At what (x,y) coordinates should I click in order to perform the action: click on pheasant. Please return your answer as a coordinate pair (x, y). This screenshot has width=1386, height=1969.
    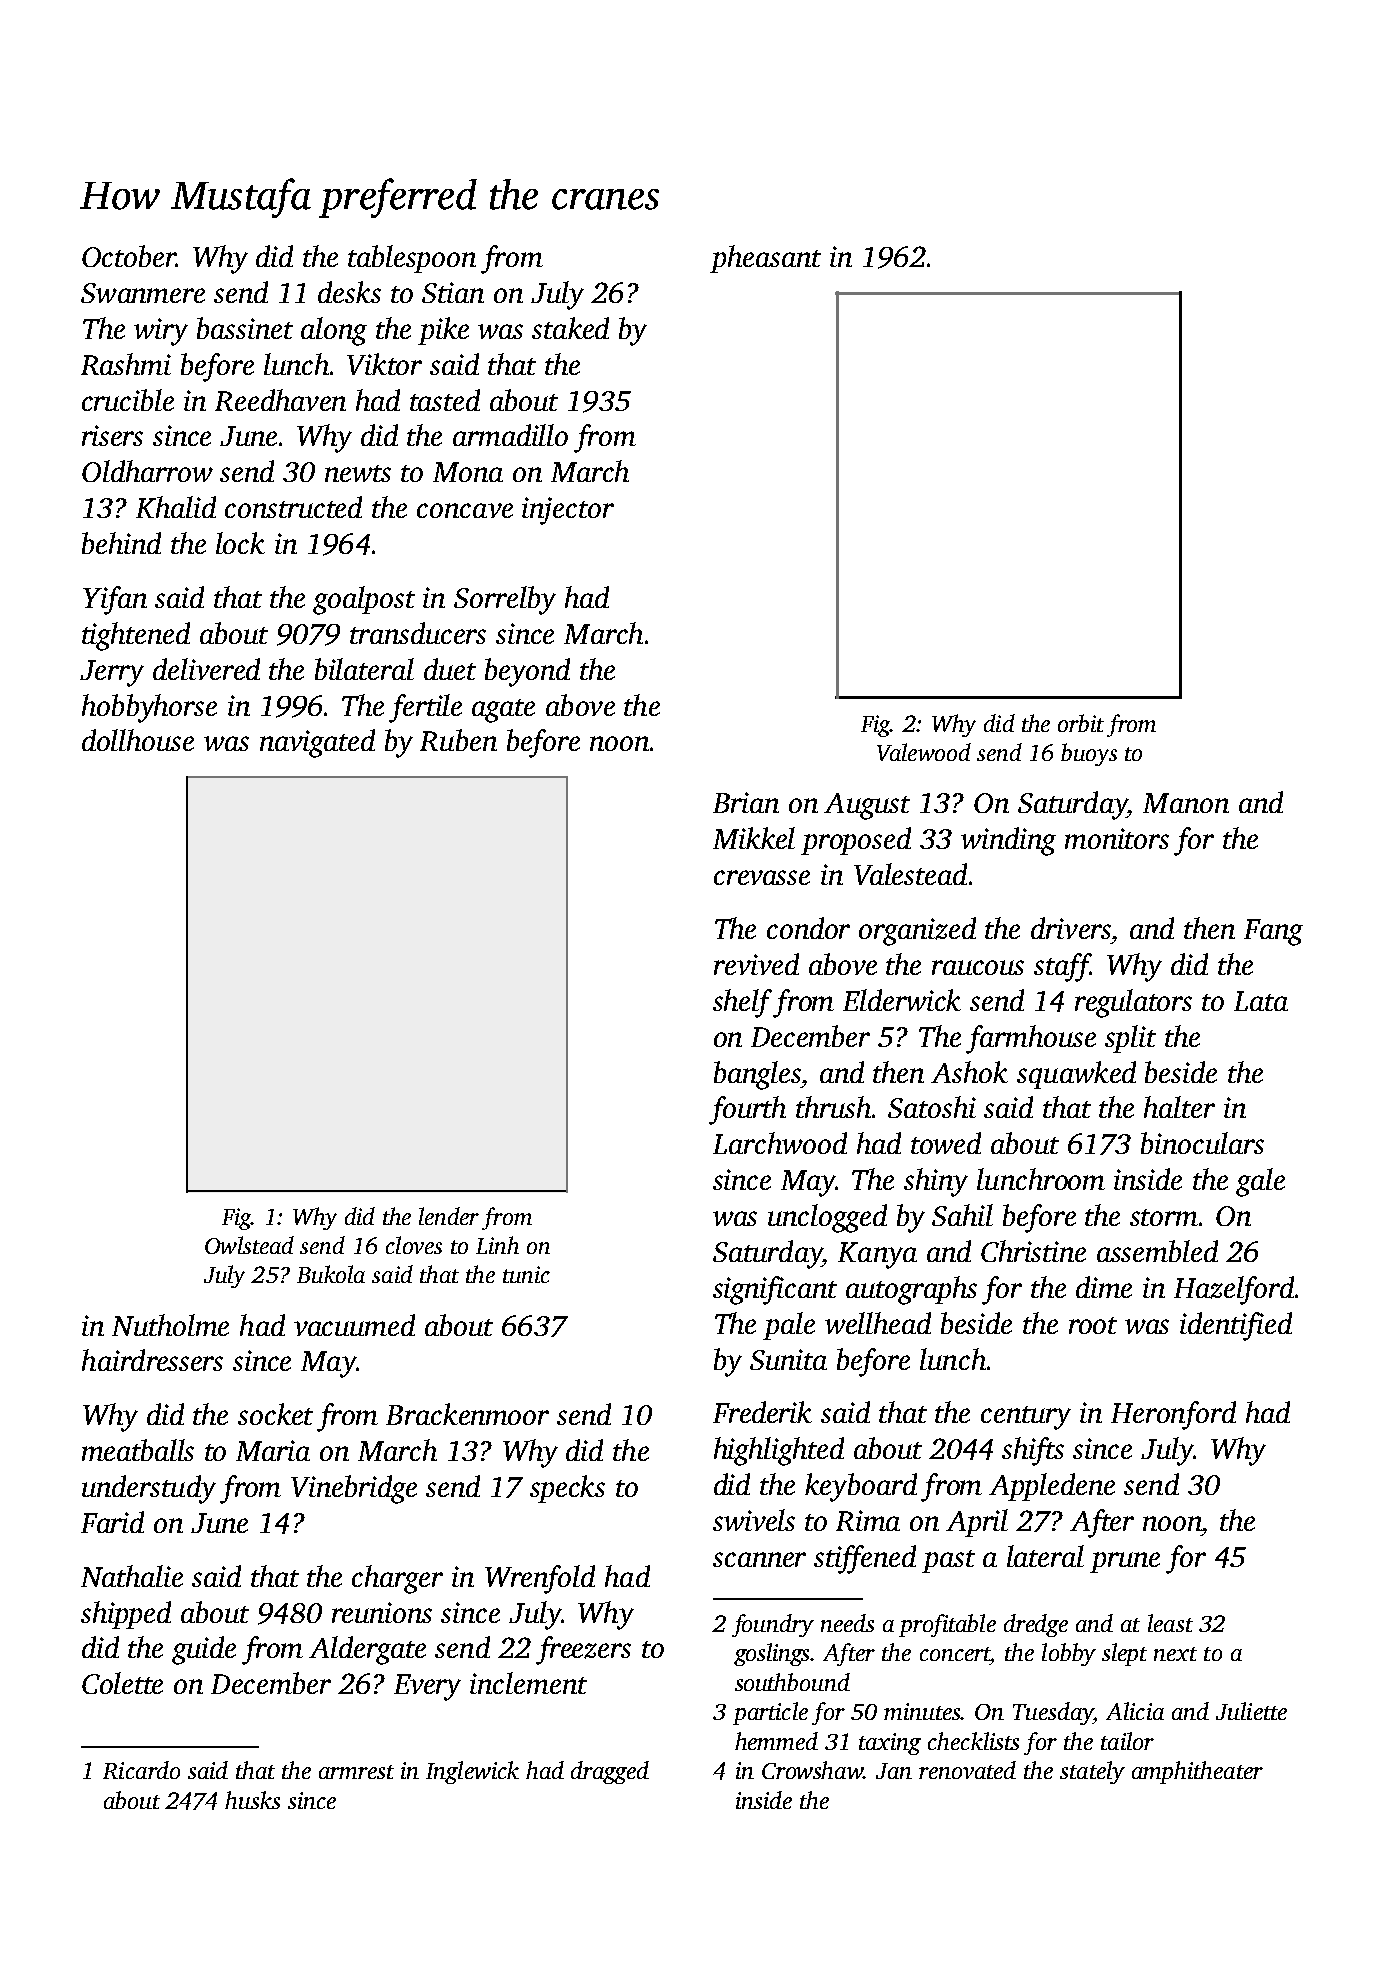
    Looking at the image, I should click on (765, 259).
